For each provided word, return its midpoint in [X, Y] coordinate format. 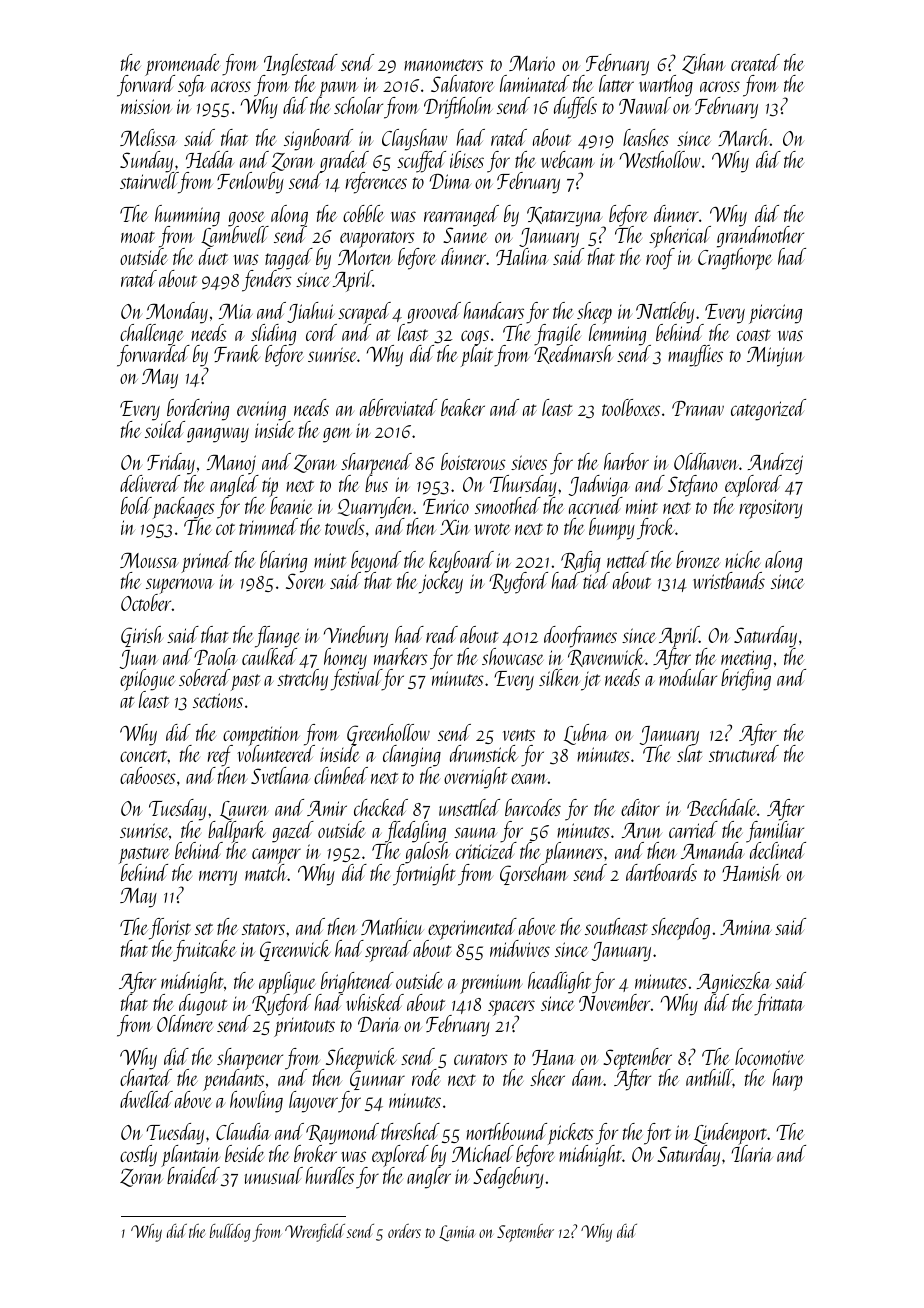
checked [381, 807]
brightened [357, 983]
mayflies [695, 356]
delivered [150, 483]
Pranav [698, 408]
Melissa [148, 137]
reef [220, 756]
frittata [779, 1005]
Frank [237, 353]
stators [263, 929]
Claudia [243, 1131]
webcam [567, 159]
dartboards [661, 872]
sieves [529, 462]
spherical [680, 237]
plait [477, 356]
